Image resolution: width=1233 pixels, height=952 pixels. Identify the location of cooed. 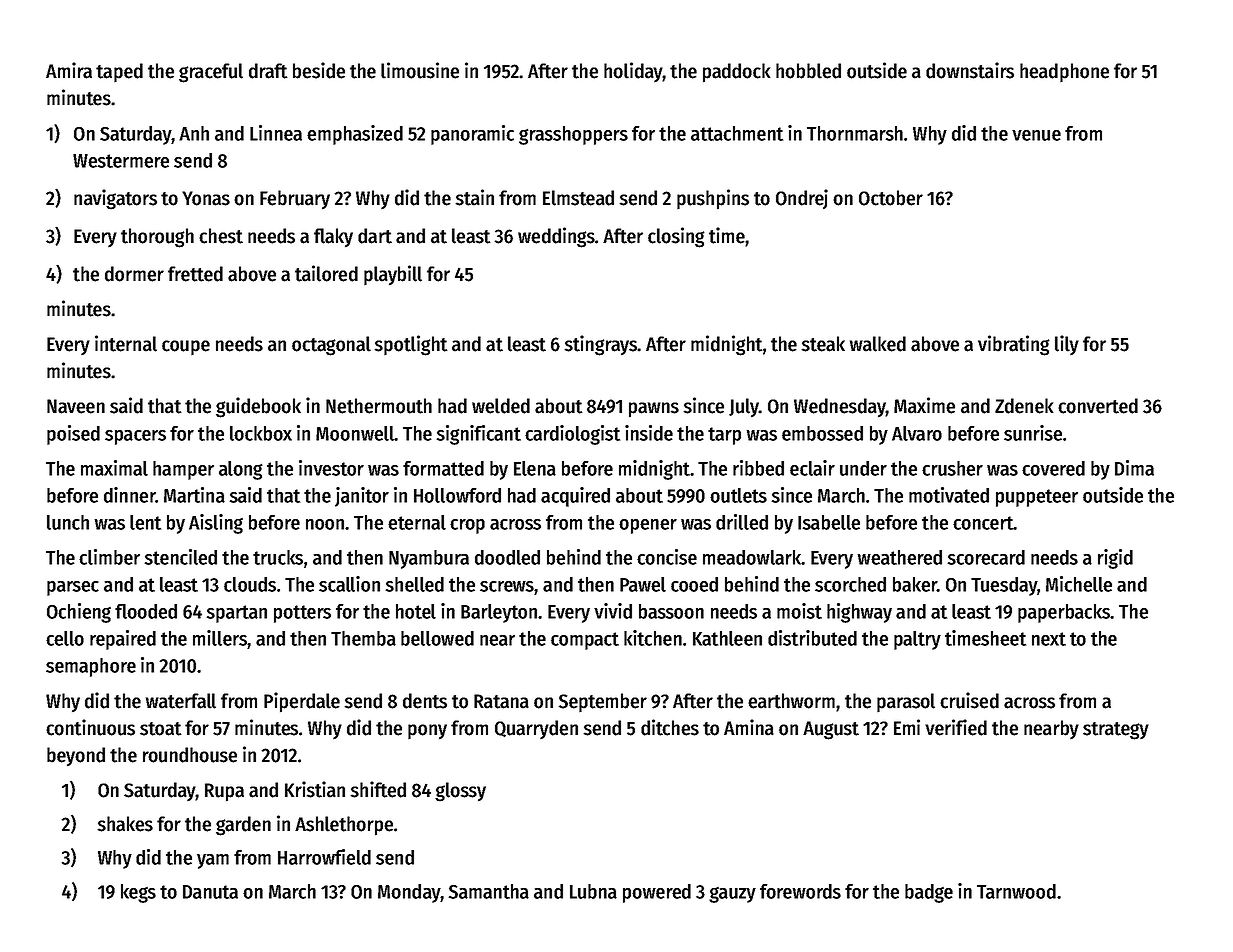
(694, 584).
